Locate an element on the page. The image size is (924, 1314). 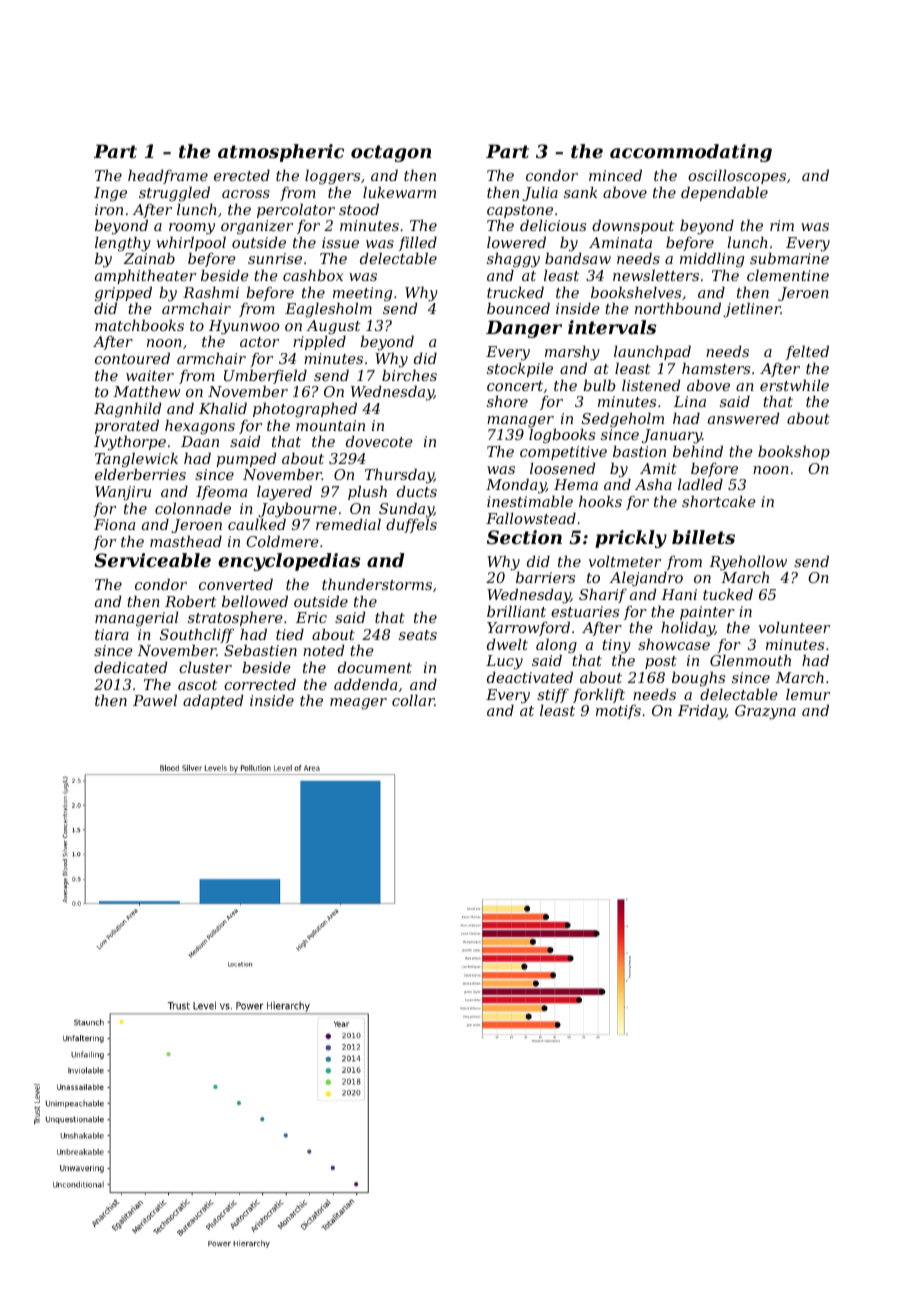
hamsters is located at coordinates (716, 368).
